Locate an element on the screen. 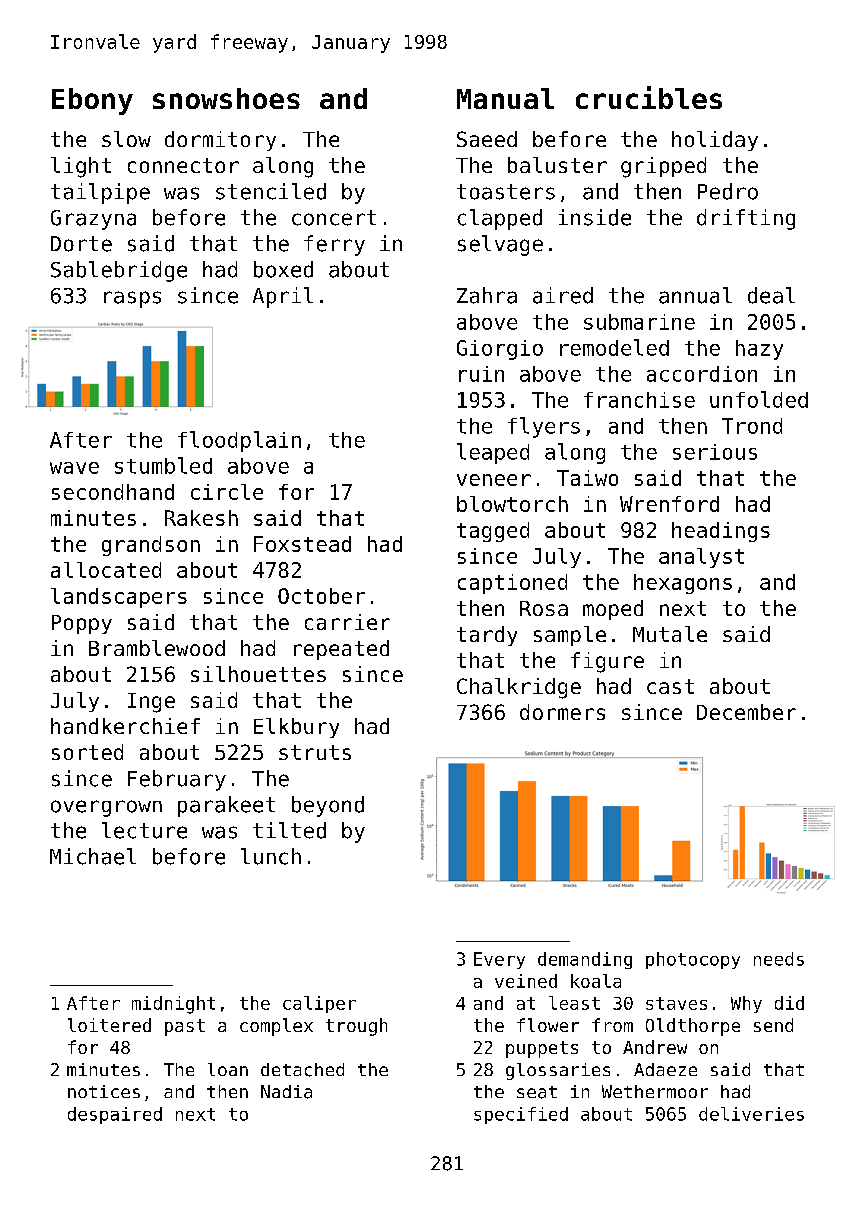 The width and height of the screenshot is (860, 1220). repeated is located at coordinates (341, 650).
